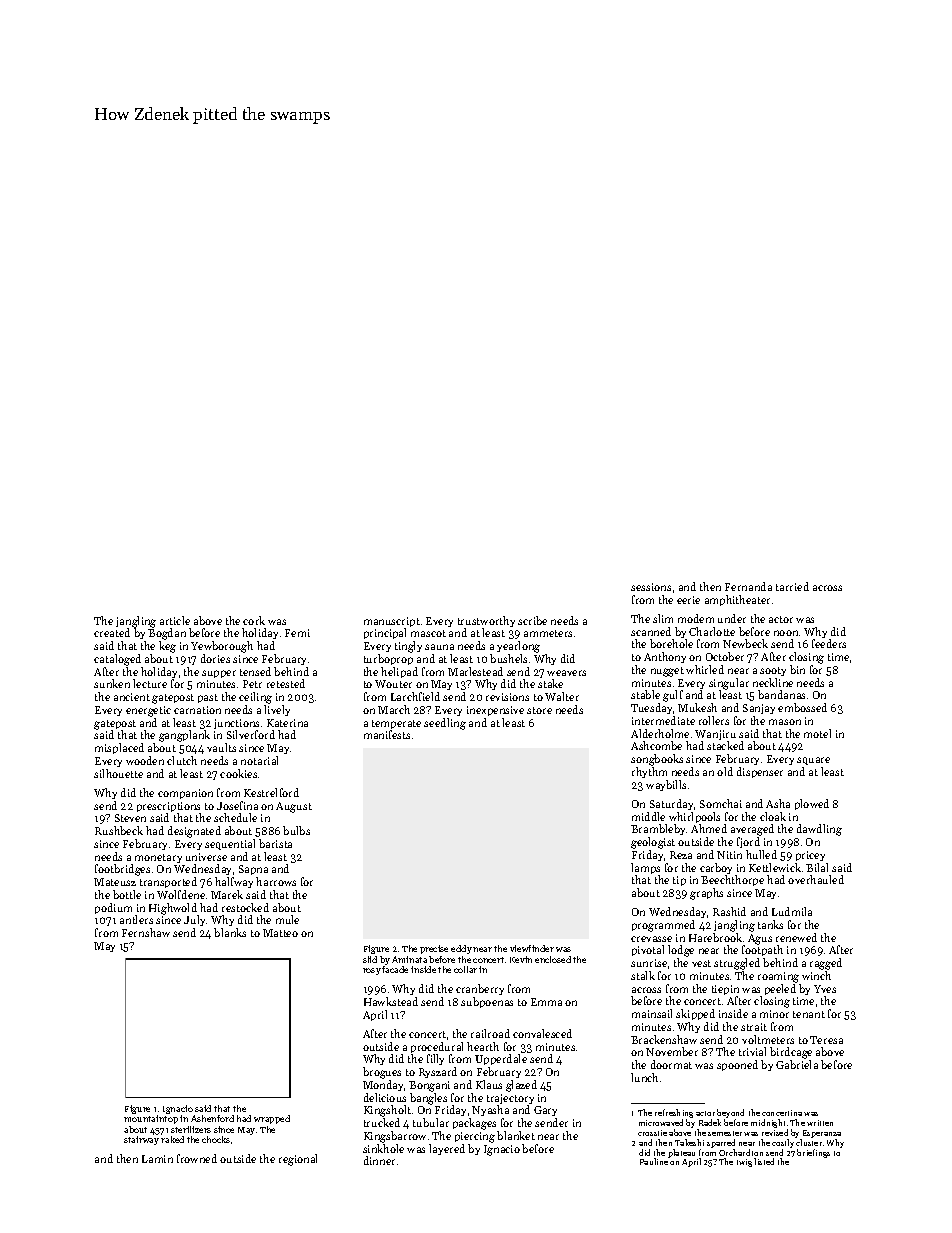 The height and width of the screenshot is (1233, 952). I want to click on enclosed, so click(553, 959).
